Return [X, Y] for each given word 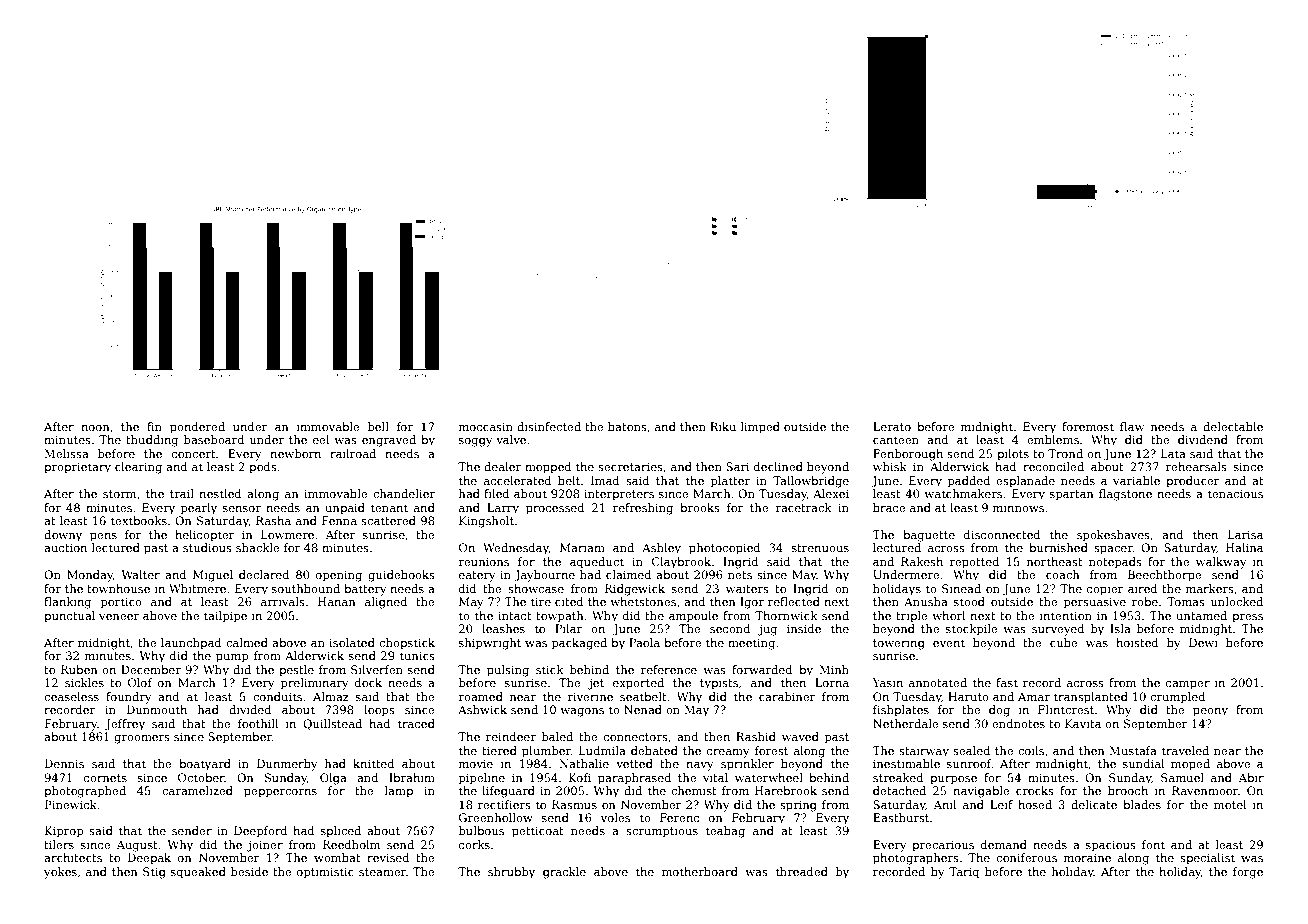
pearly [199, 509]
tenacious [1235, 493]
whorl [948, 615]
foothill [258, 723]
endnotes [1018, 723]
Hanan [337, 601]
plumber [546, 752]
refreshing [643, 509]
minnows [1018, 508]
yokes [60, 873]
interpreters [619, 495]
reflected [794, 601]
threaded [802, 871]
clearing [138, 468]
